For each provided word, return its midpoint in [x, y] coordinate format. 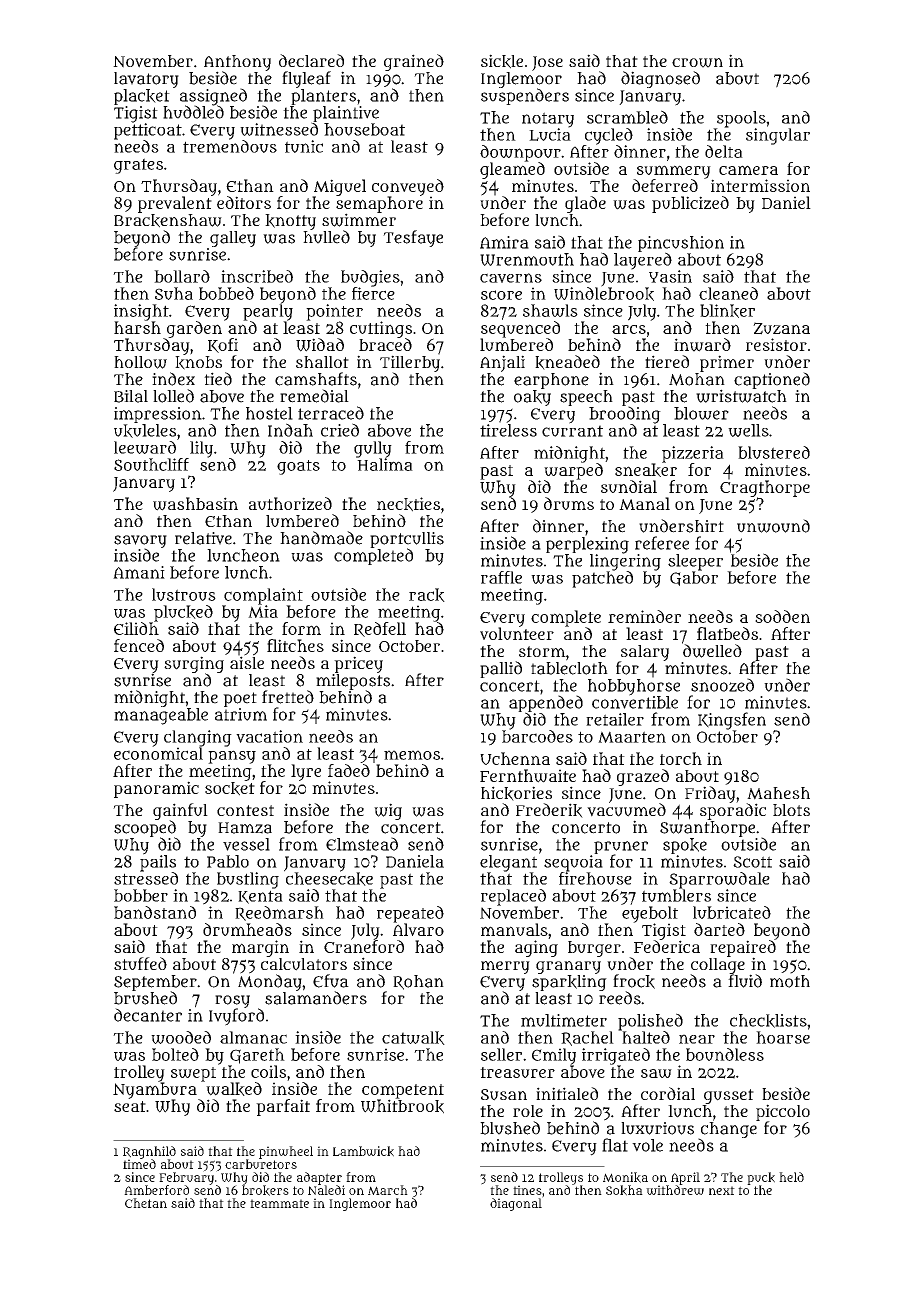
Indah [290, 430]
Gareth [257, 1056]
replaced [513, 897]
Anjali [502, 363]
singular [778, 136]
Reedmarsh [279, 913]
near [697, 1039]
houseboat [364, 129]
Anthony [237, 63]
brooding [625, 415]
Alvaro [418, 929]
